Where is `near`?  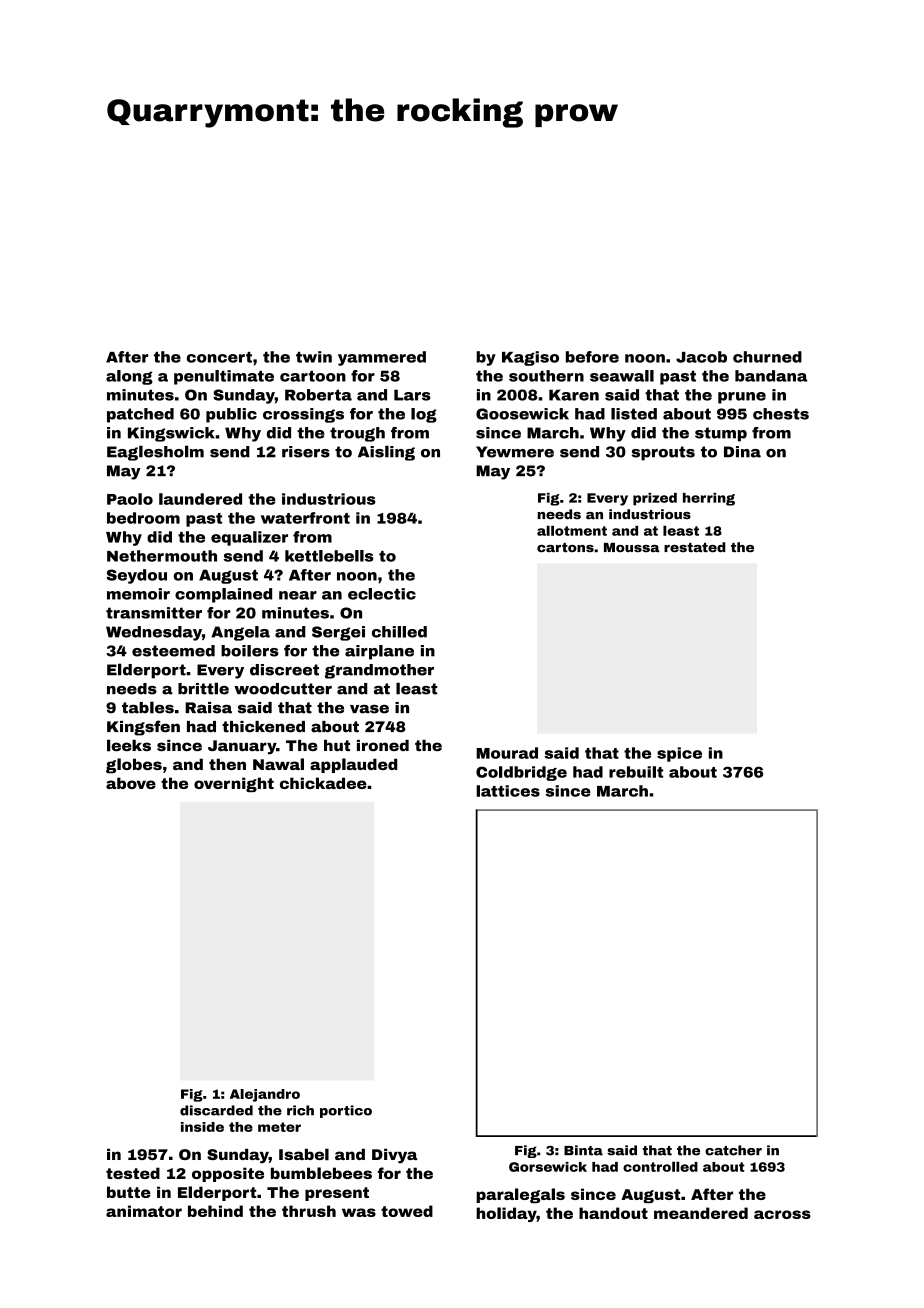 near is located at coordinates (298, 595).
